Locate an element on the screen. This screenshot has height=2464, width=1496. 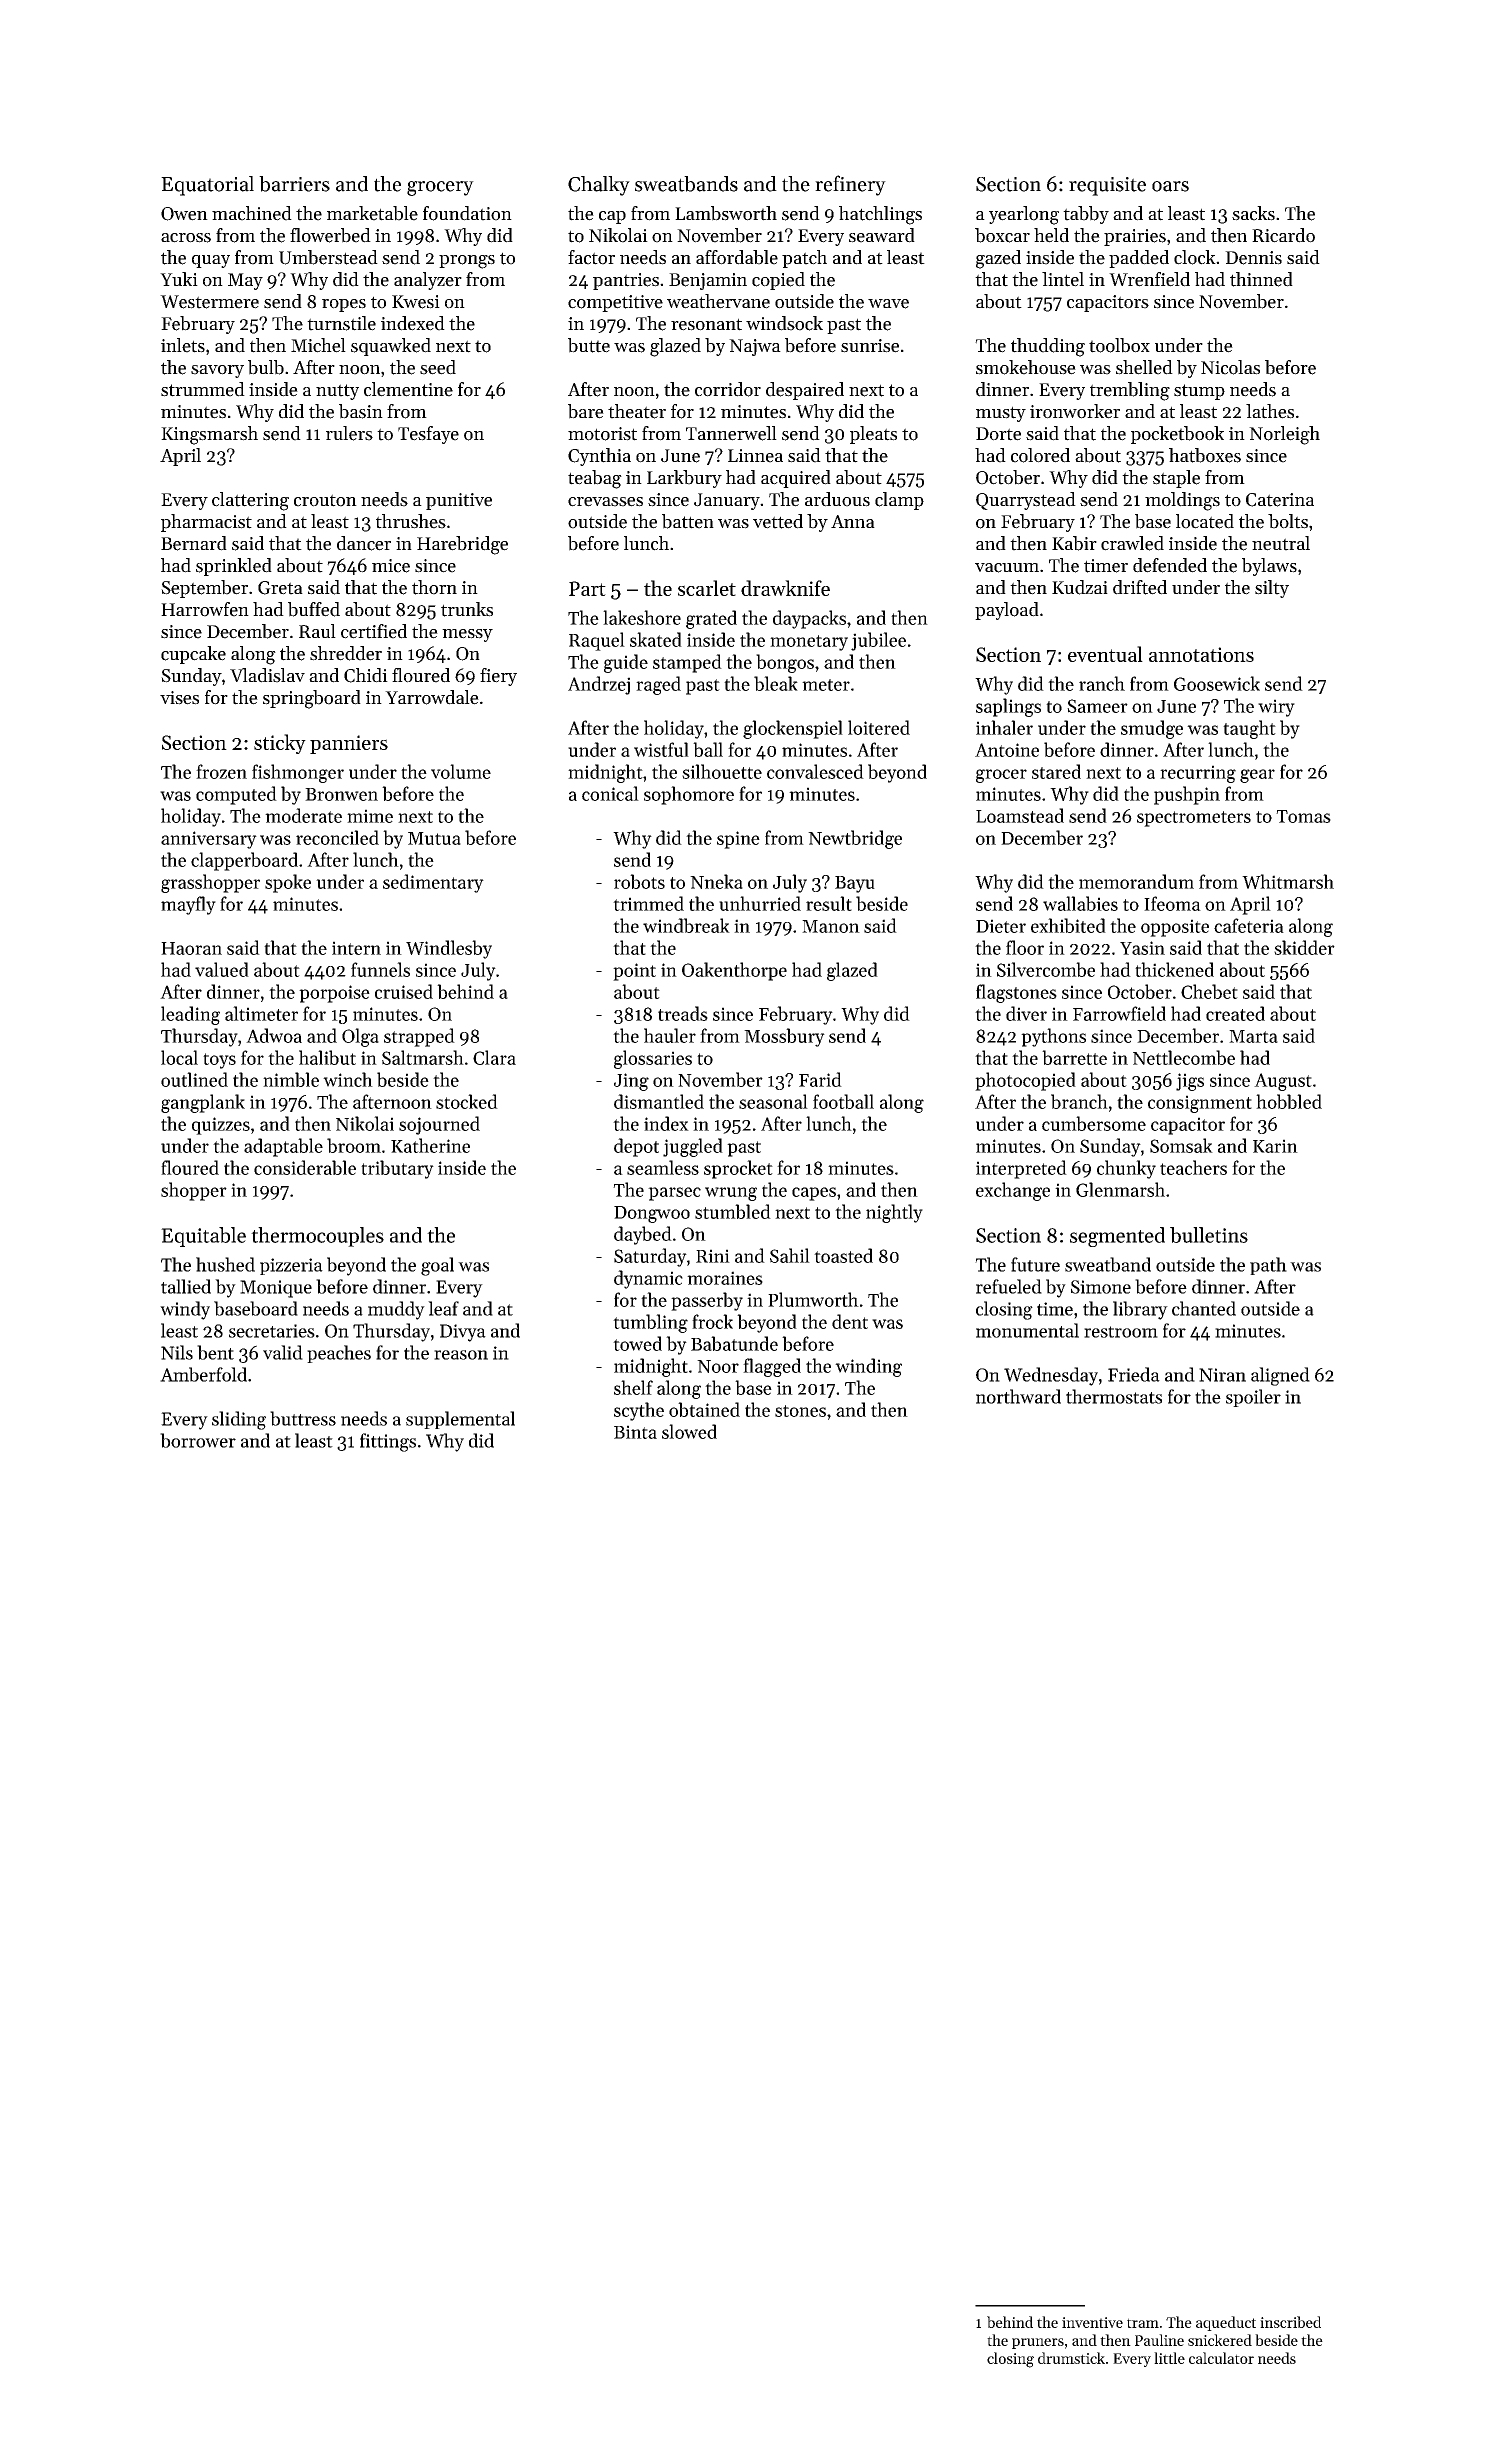
thermostats is located at coordinates (1114, 1396).
